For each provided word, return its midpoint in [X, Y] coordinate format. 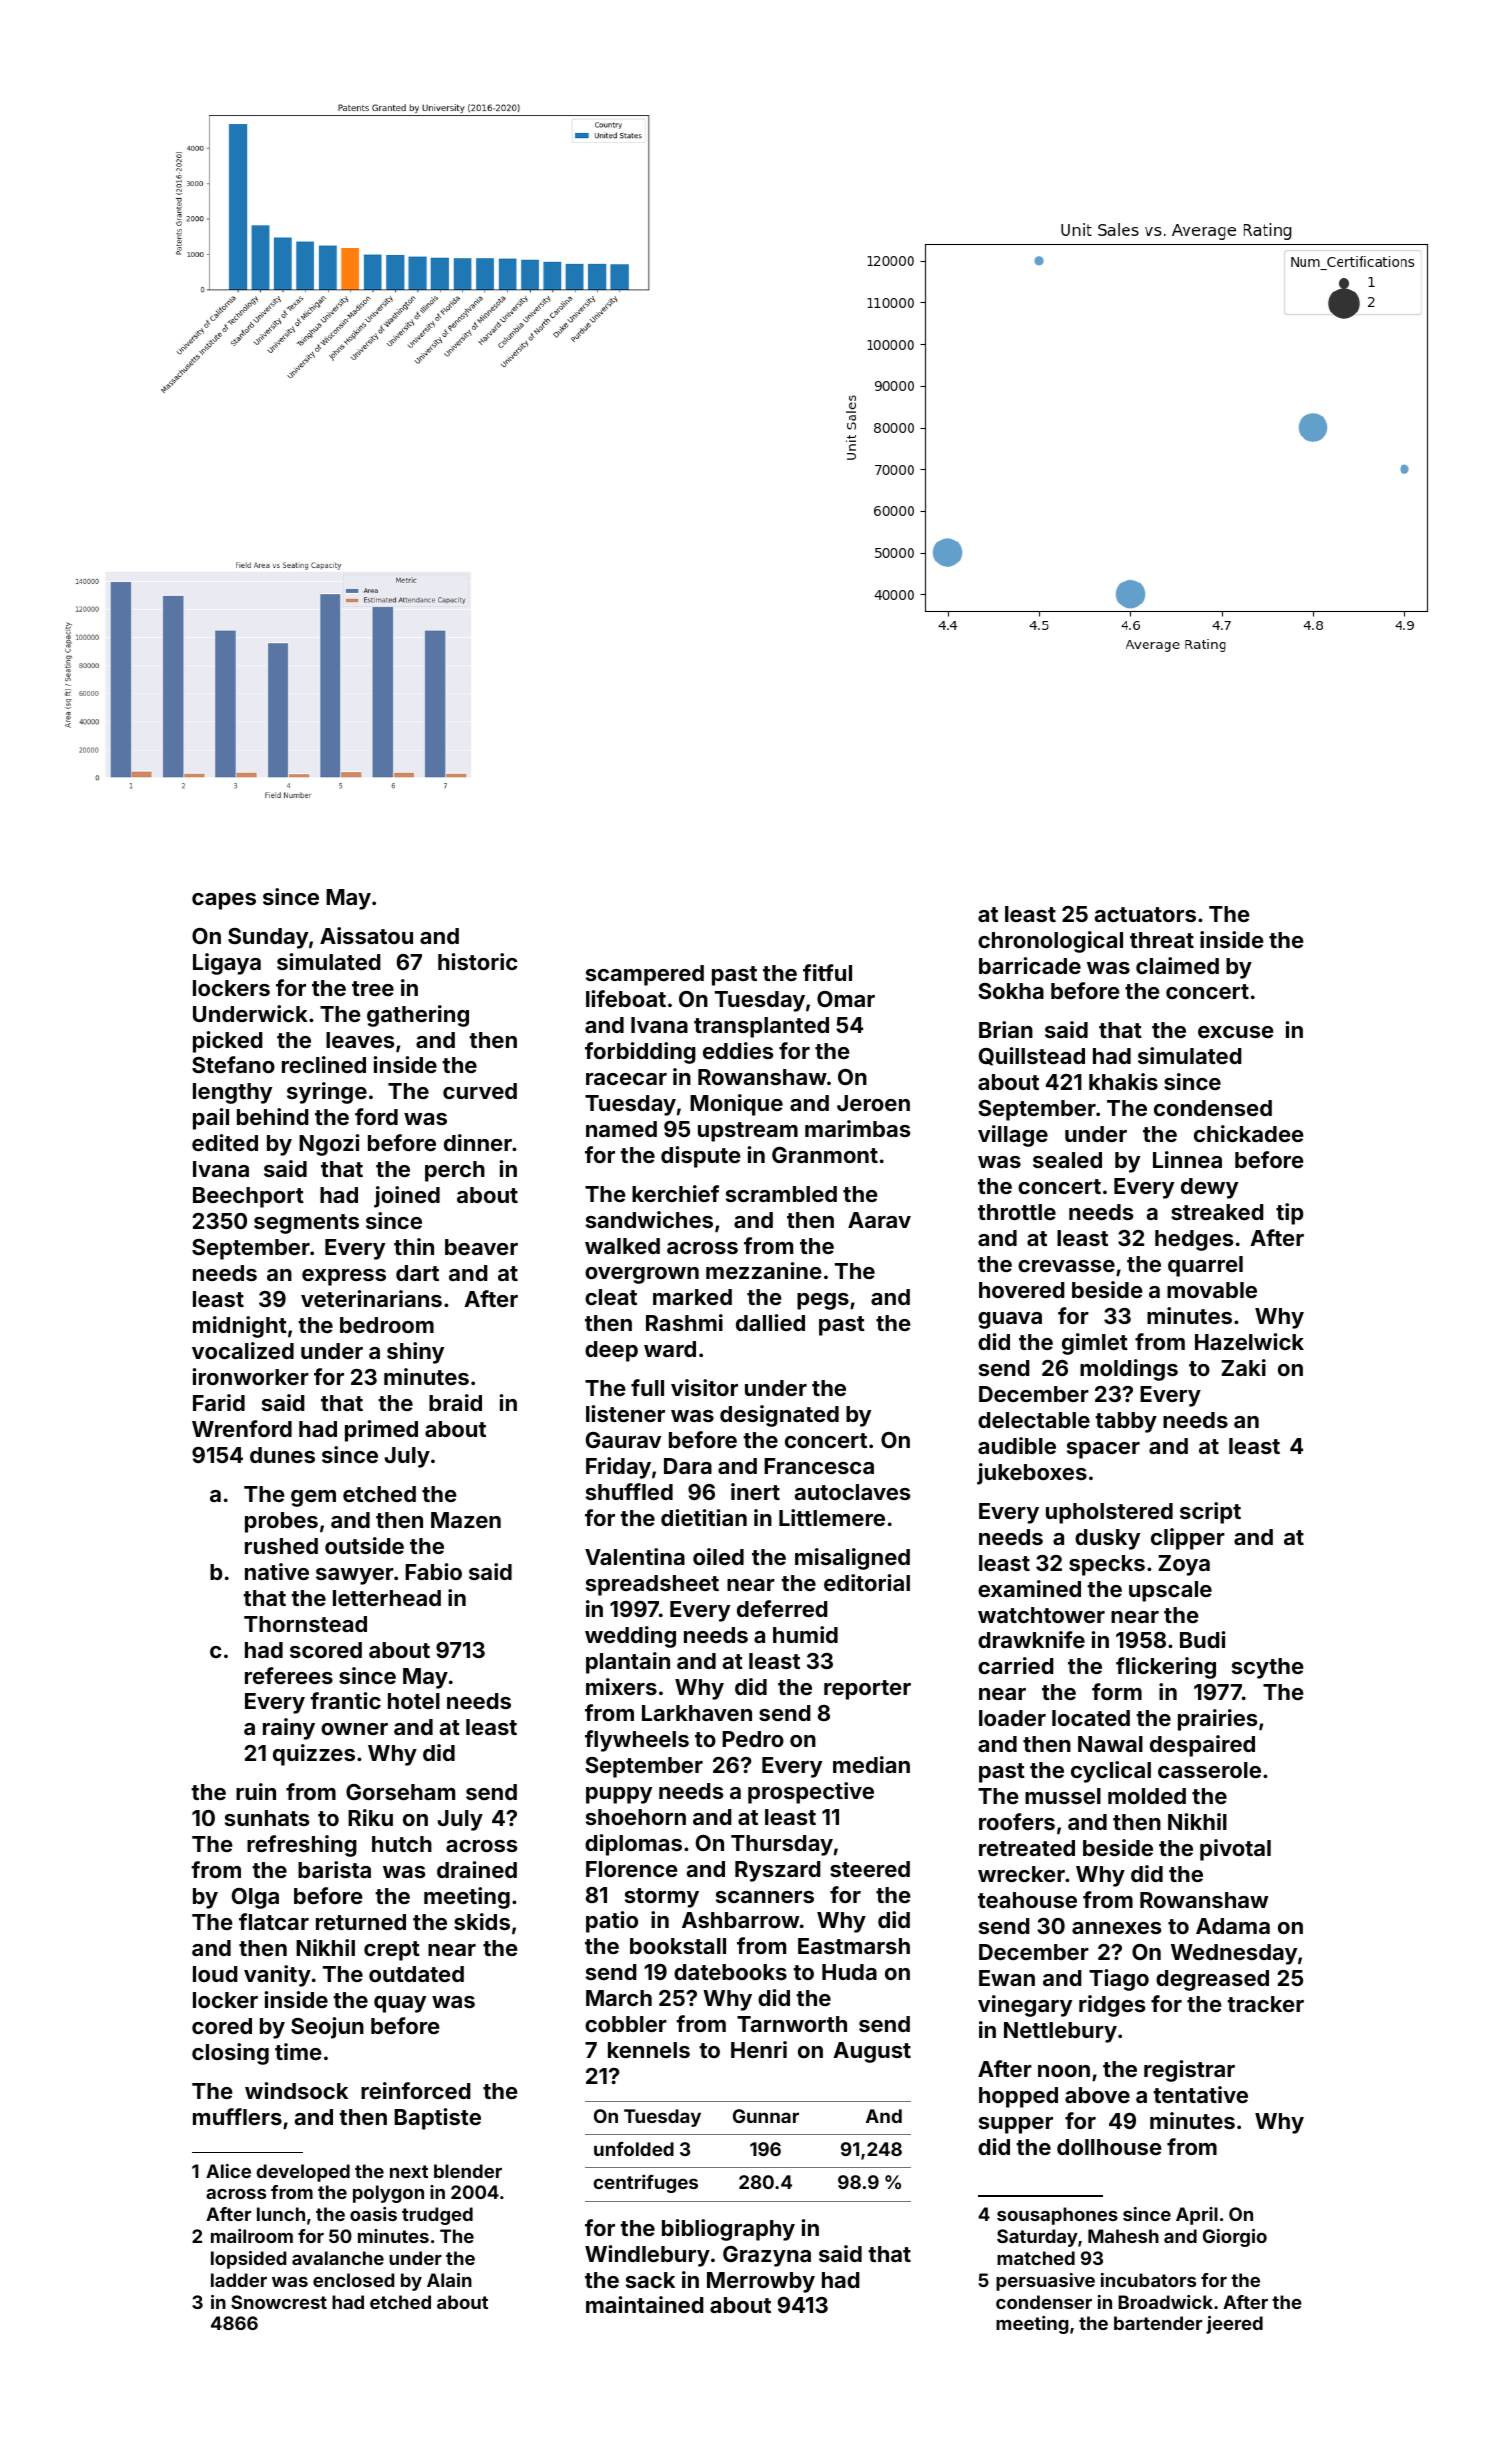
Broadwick [1165, 2302]
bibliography [728, 2230]
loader [1012, 1718]
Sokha [1011, 991]
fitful [827, 972]
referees [289, 1675]
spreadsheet [652, 1585]
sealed [1067, 1160]
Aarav [879, 1220]
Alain [449, 2280]
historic [477, 961]
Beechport [248, 1197]
